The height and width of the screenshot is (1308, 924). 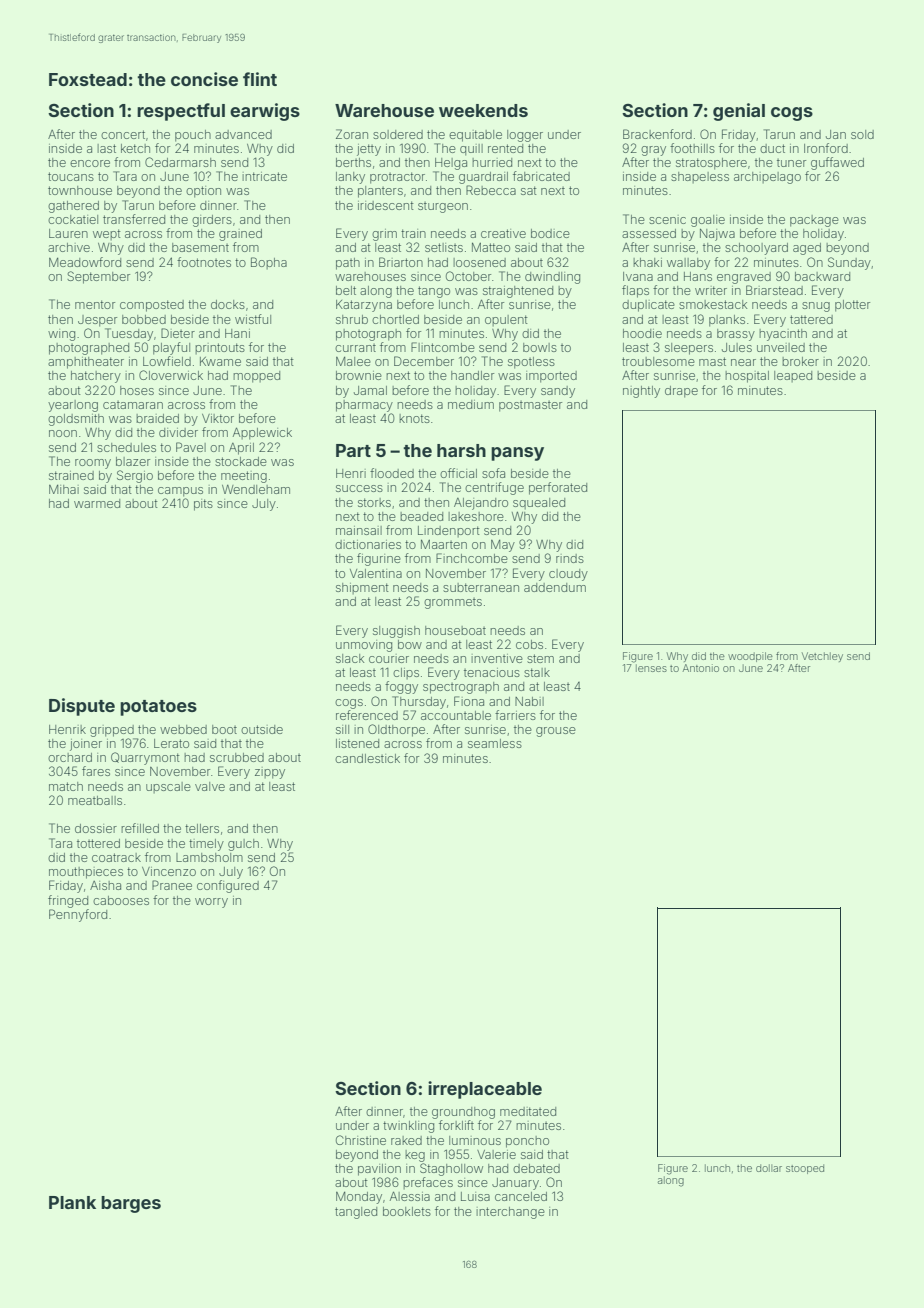 I want to click on grouse, so click(x=556, y=732).
